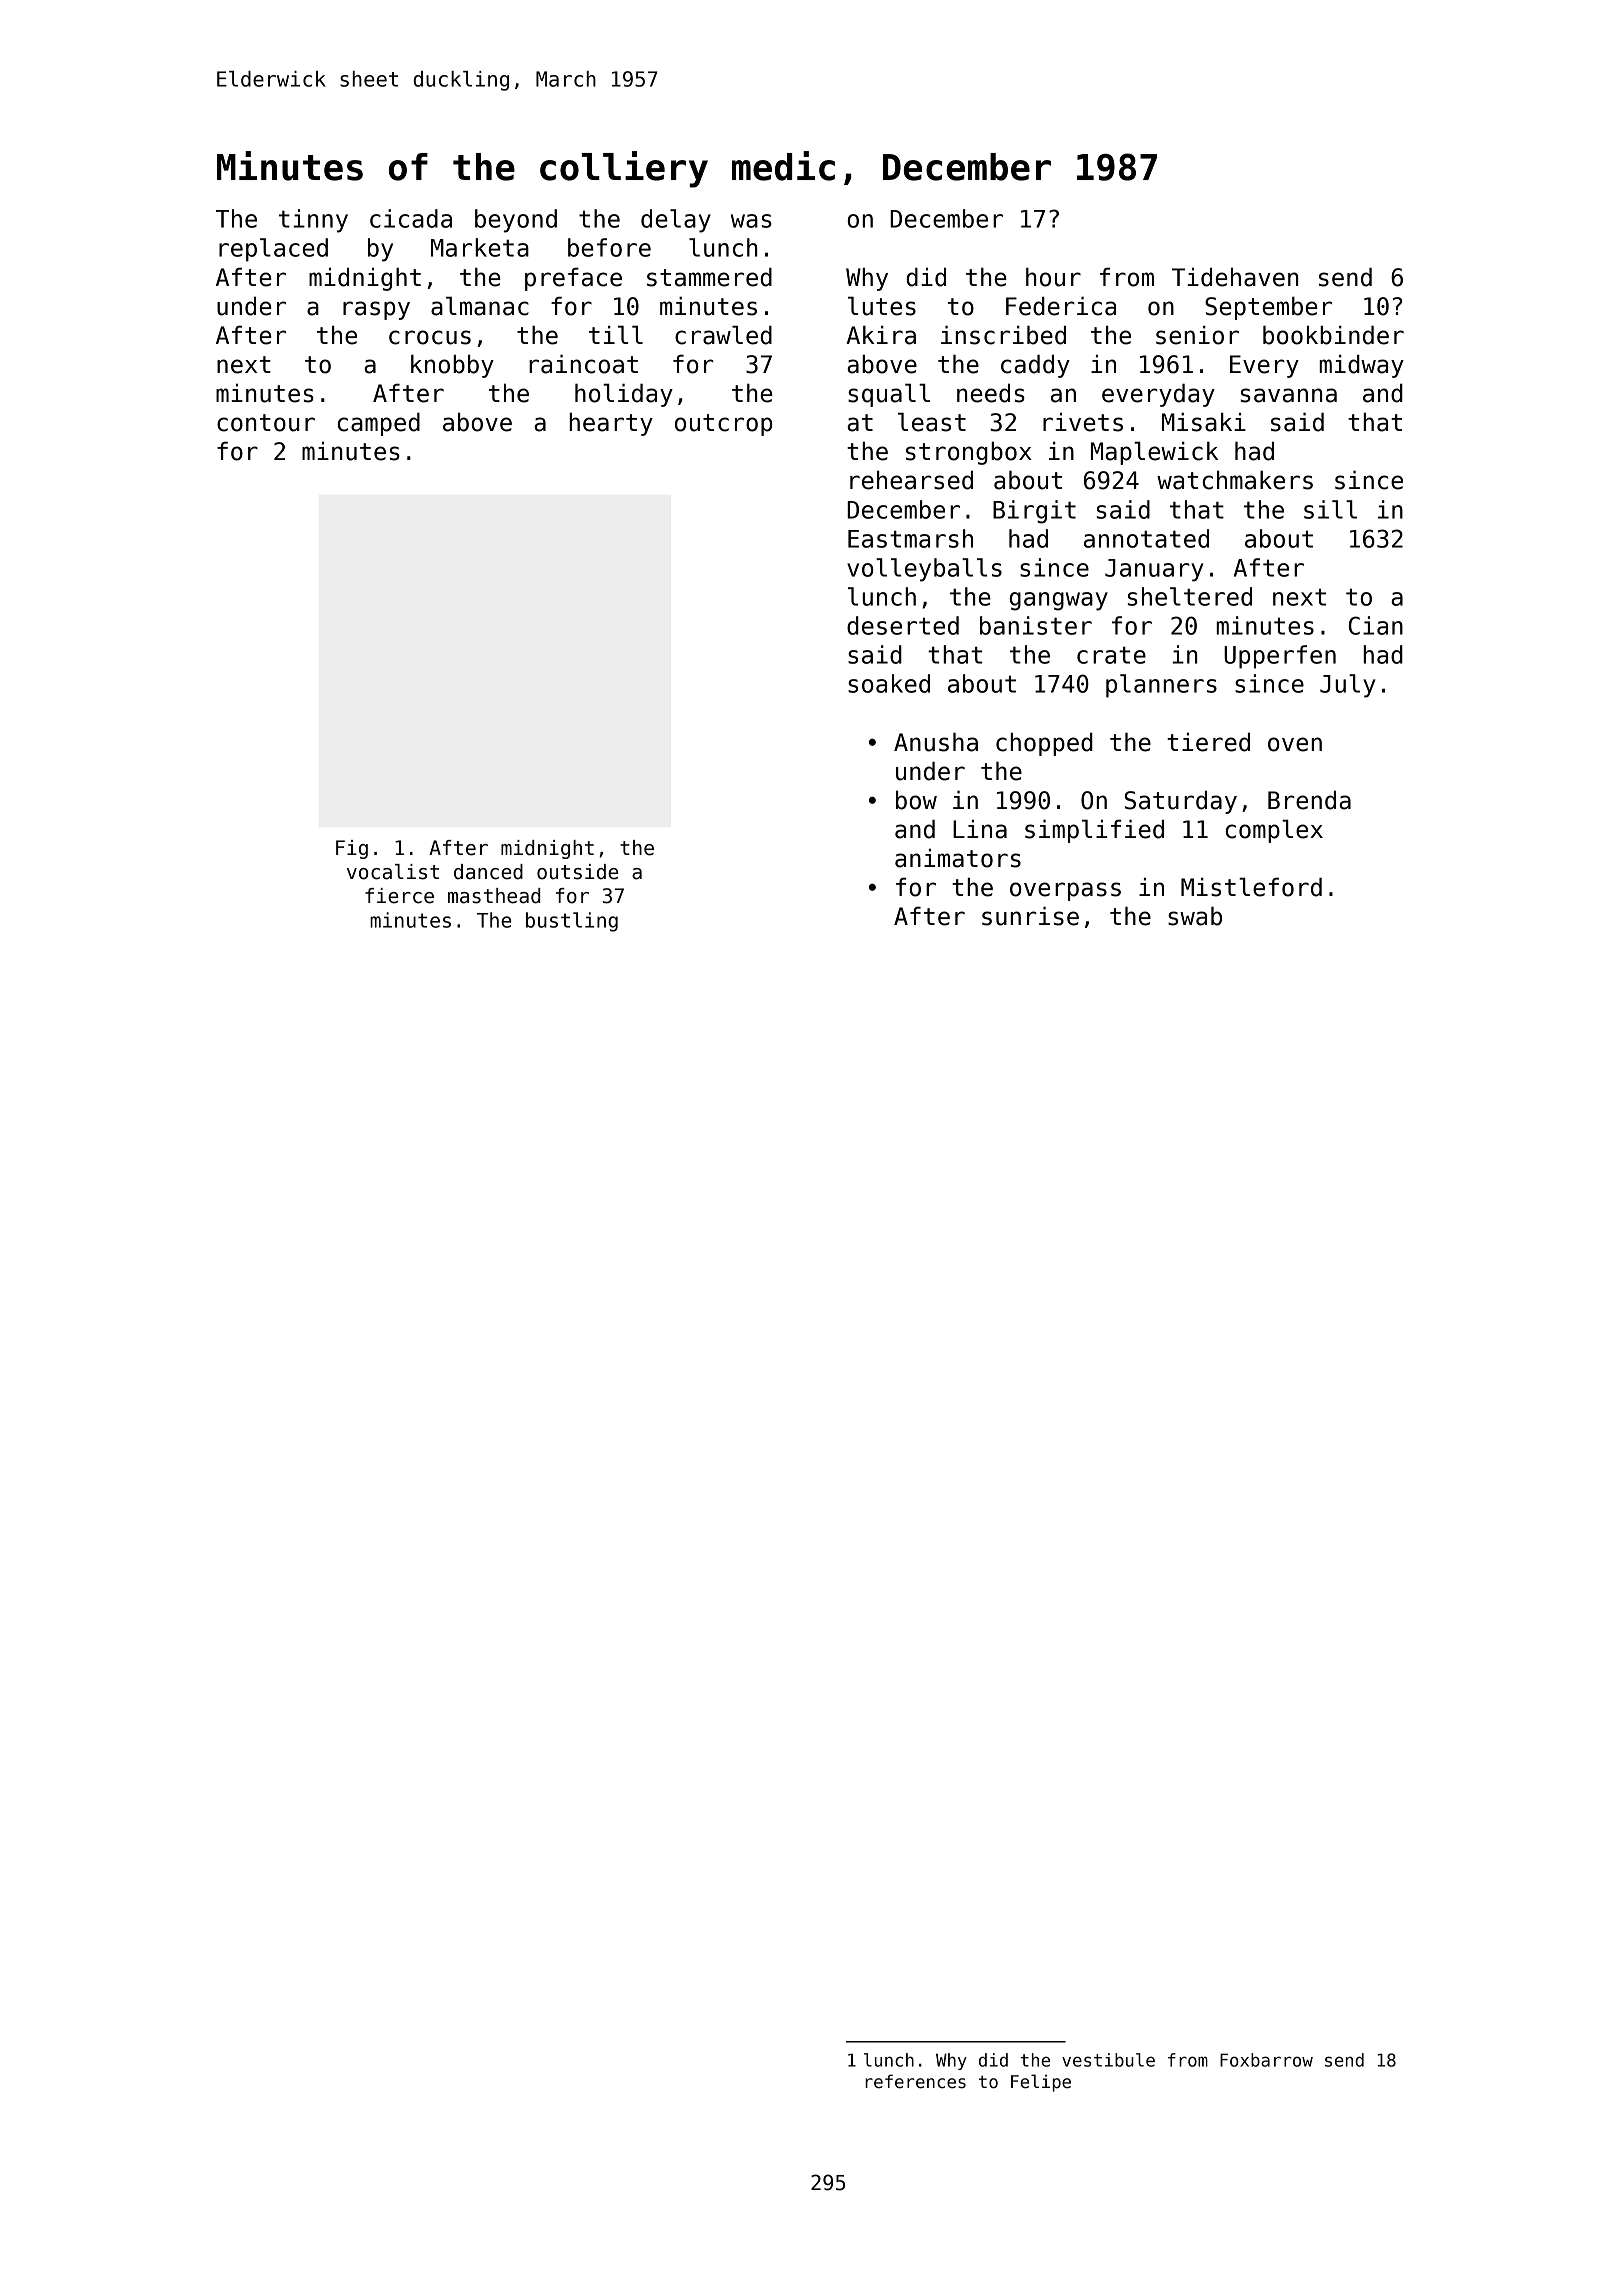 Image resolution: width=1620 pixels, height=2292 pixels. Describe the element at coordinates (1030, 916) in the screenshot. I see `sunrise` at that location.
